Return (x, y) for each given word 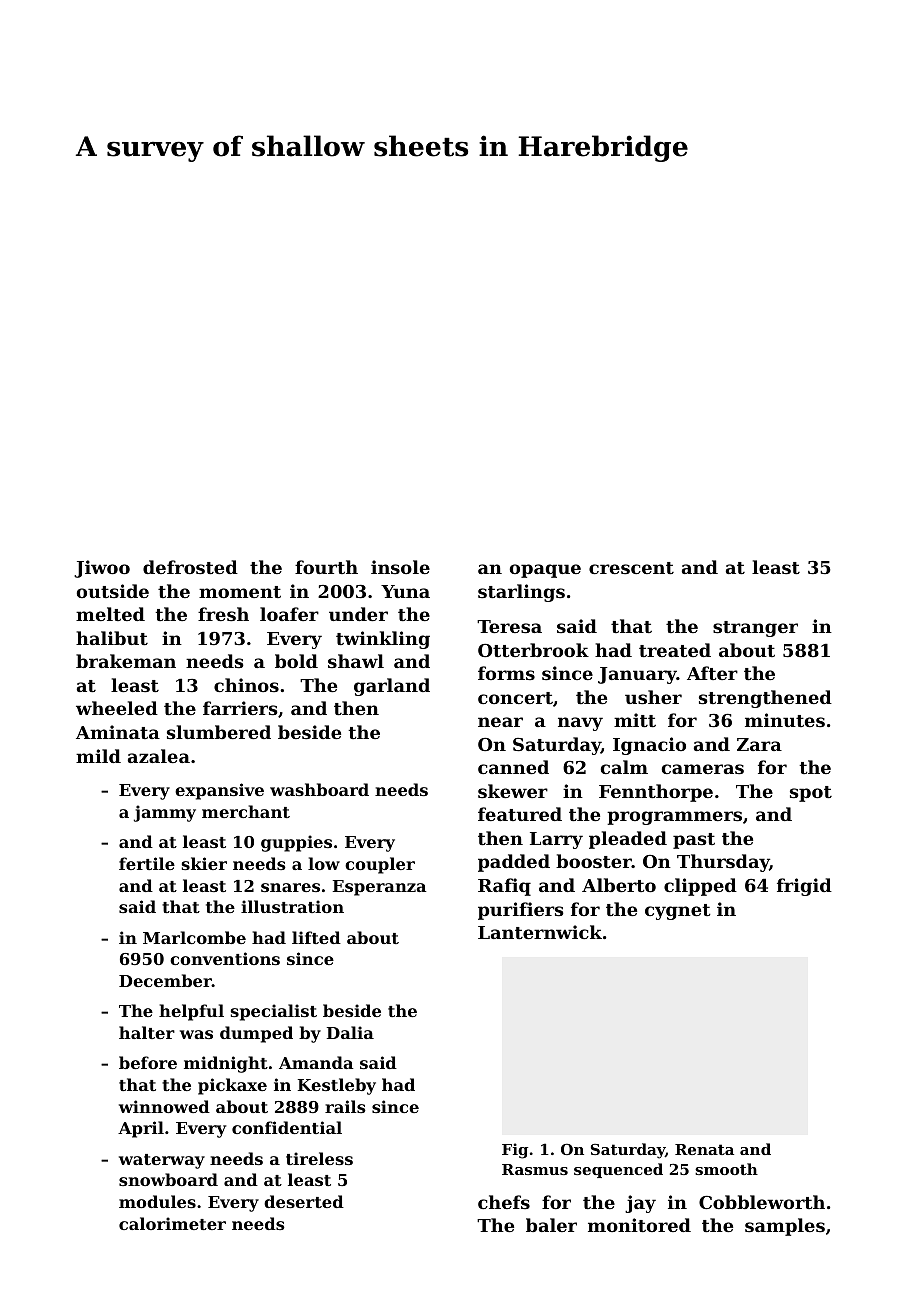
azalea (159, 756)
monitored (639, 1225)
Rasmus (535, 1169)
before (148, 1062)
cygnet (677, 912)
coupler (380, 865)
